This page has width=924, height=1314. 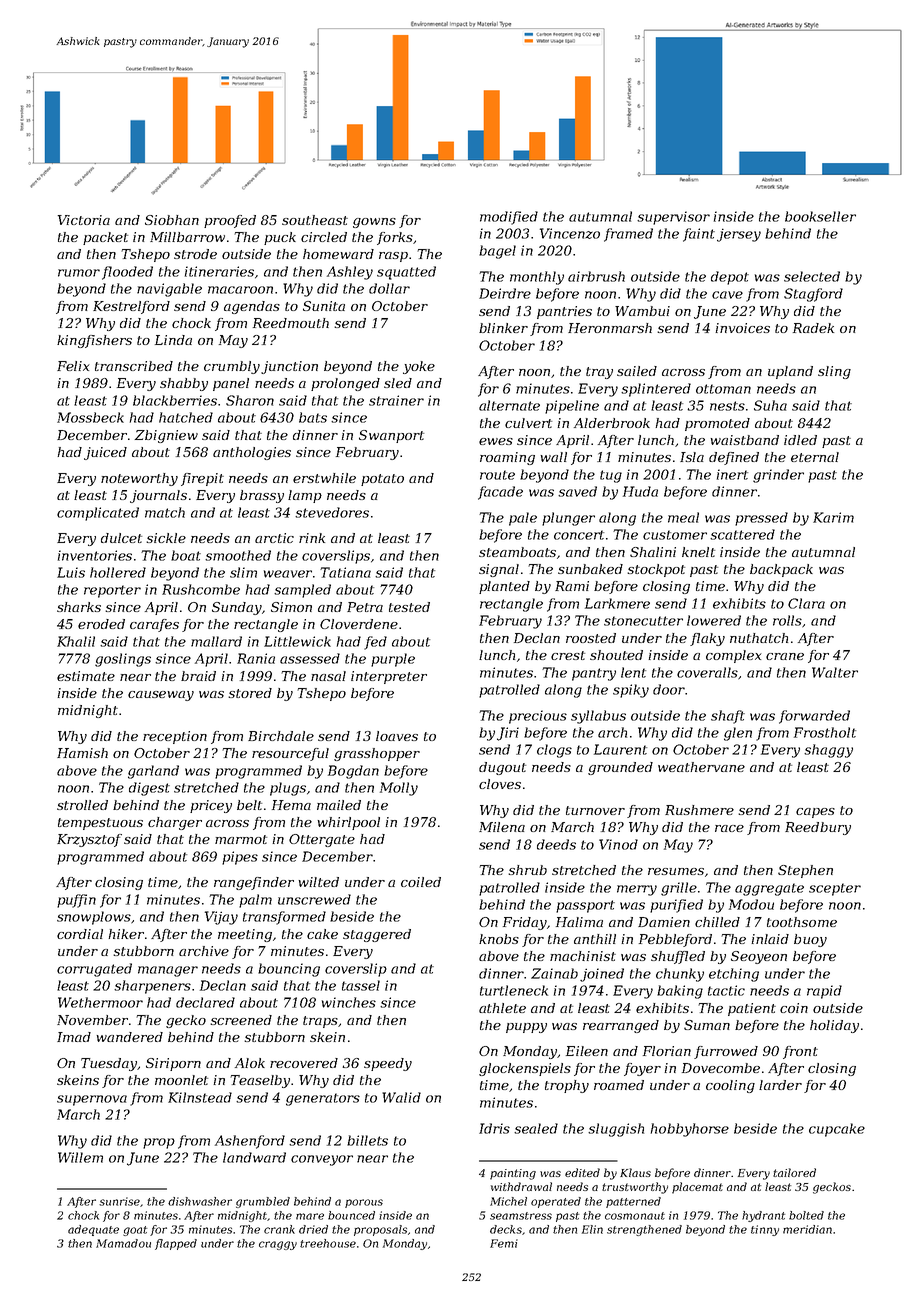 I want to click on Willem, so click(x=80, y=1157).
